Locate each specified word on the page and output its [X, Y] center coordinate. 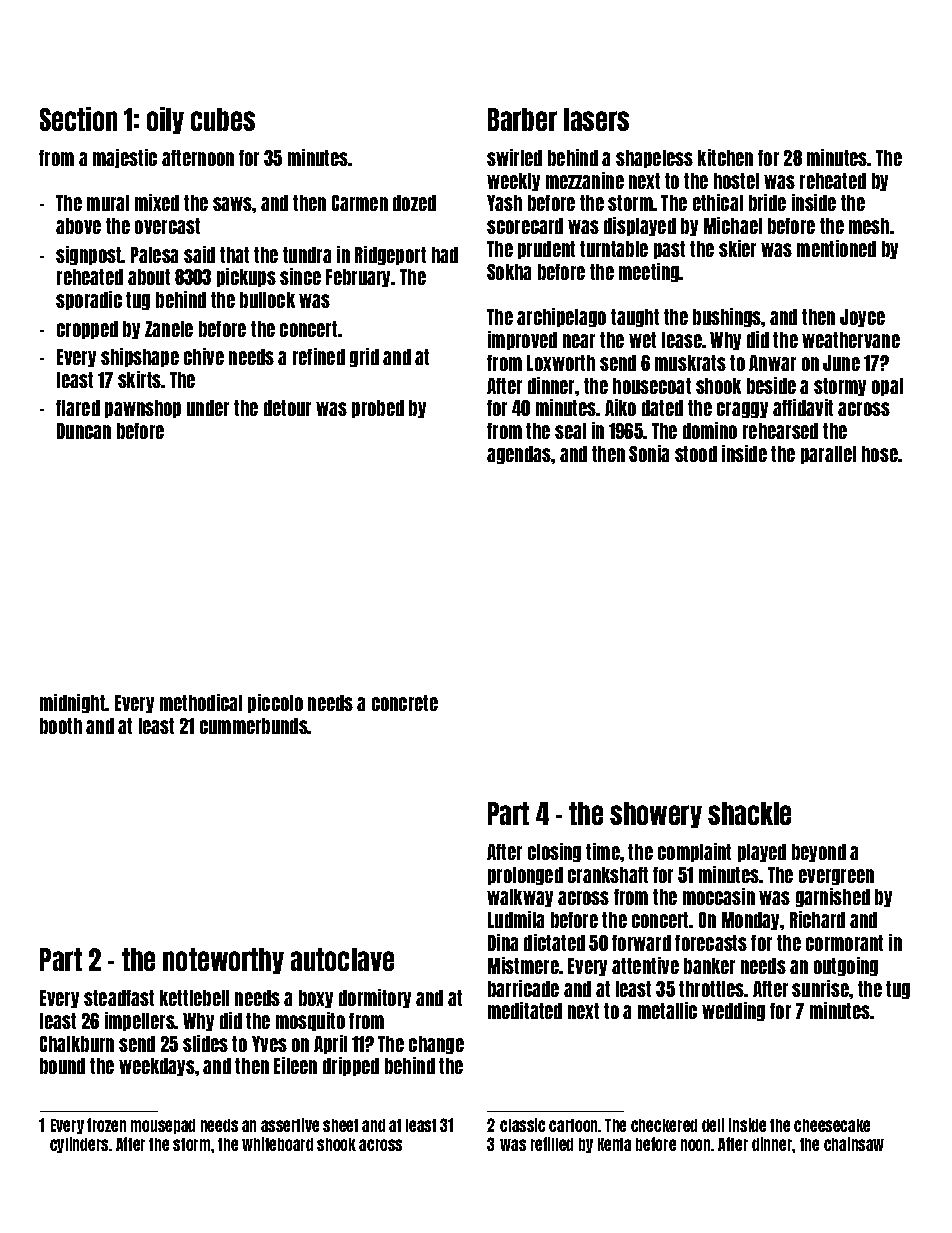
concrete [405, 703]
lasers [596, 119]
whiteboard [277, 1144]
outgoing [846, 966]
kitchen [725, 157]
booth [61, 726]
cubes [223, 119]
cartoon [574, 1125]
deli [713, 1125]
